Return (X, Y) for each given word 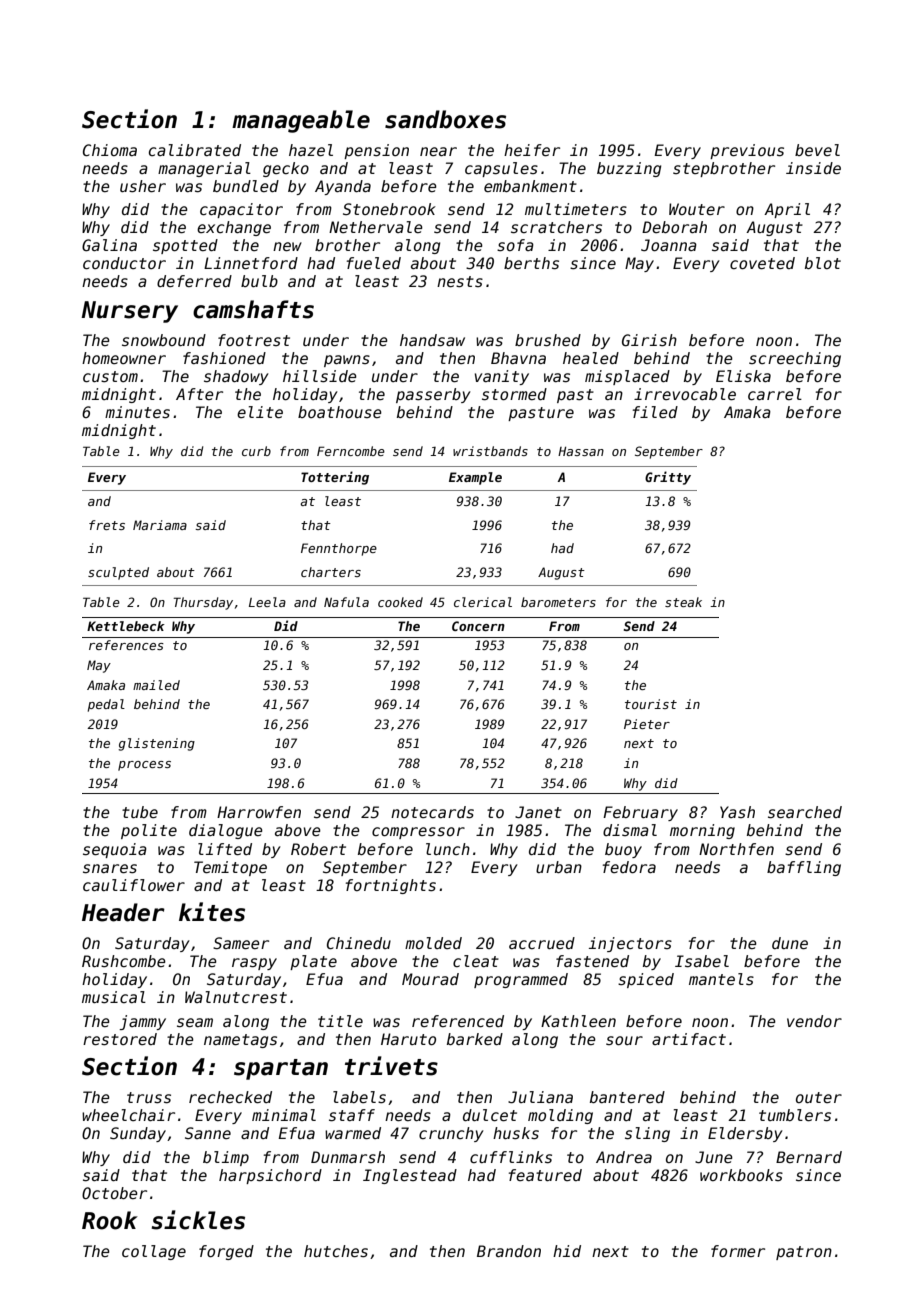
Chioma (110, 150)
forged (226, 1252)
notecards (432, 812)
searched (805, 812)
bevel (817, 150)
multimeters (576, 209)
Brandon (509, 1251)
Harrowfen (259, 812)
